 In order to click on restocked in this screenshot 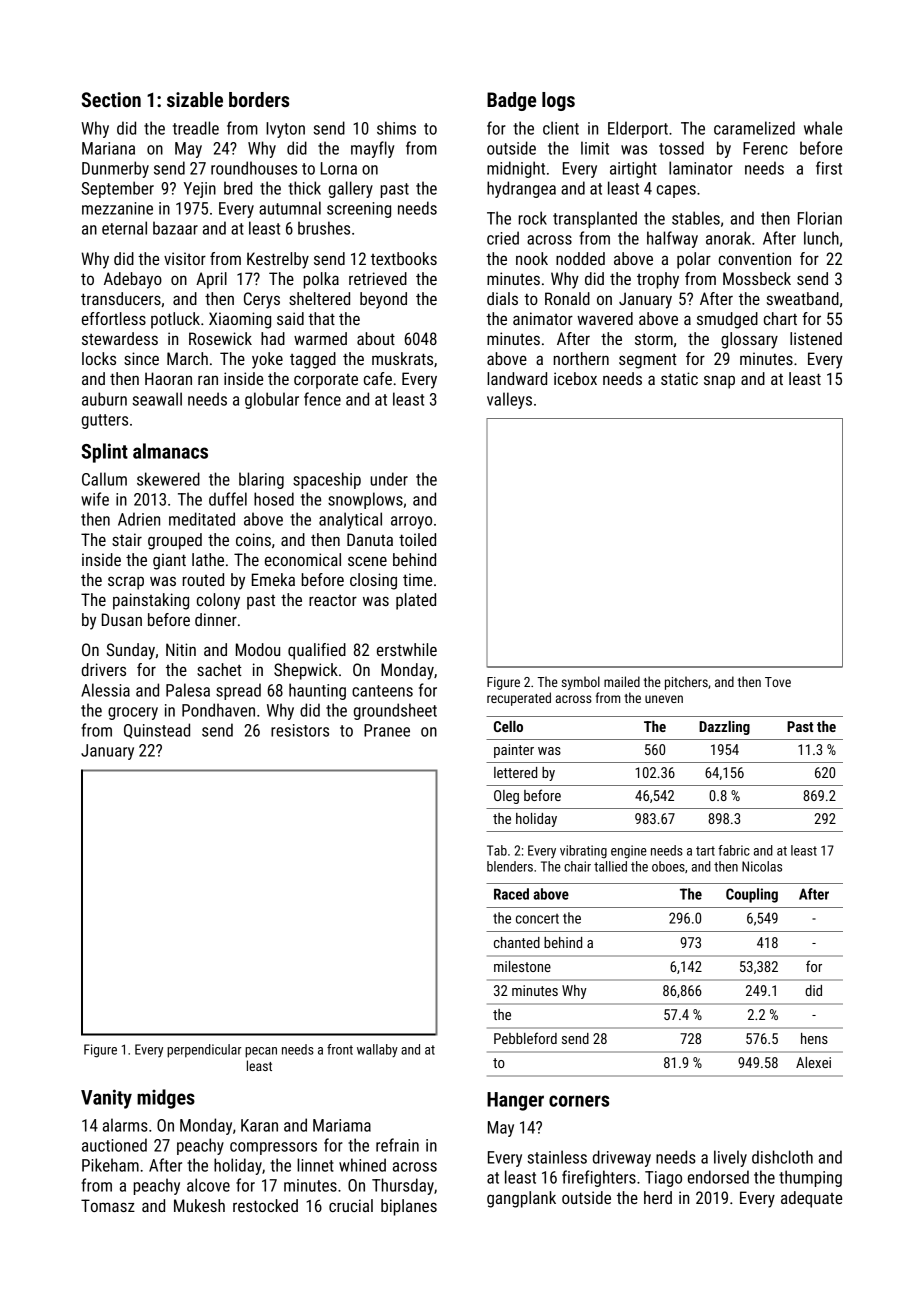, I will do `click(265, 1205)`.
